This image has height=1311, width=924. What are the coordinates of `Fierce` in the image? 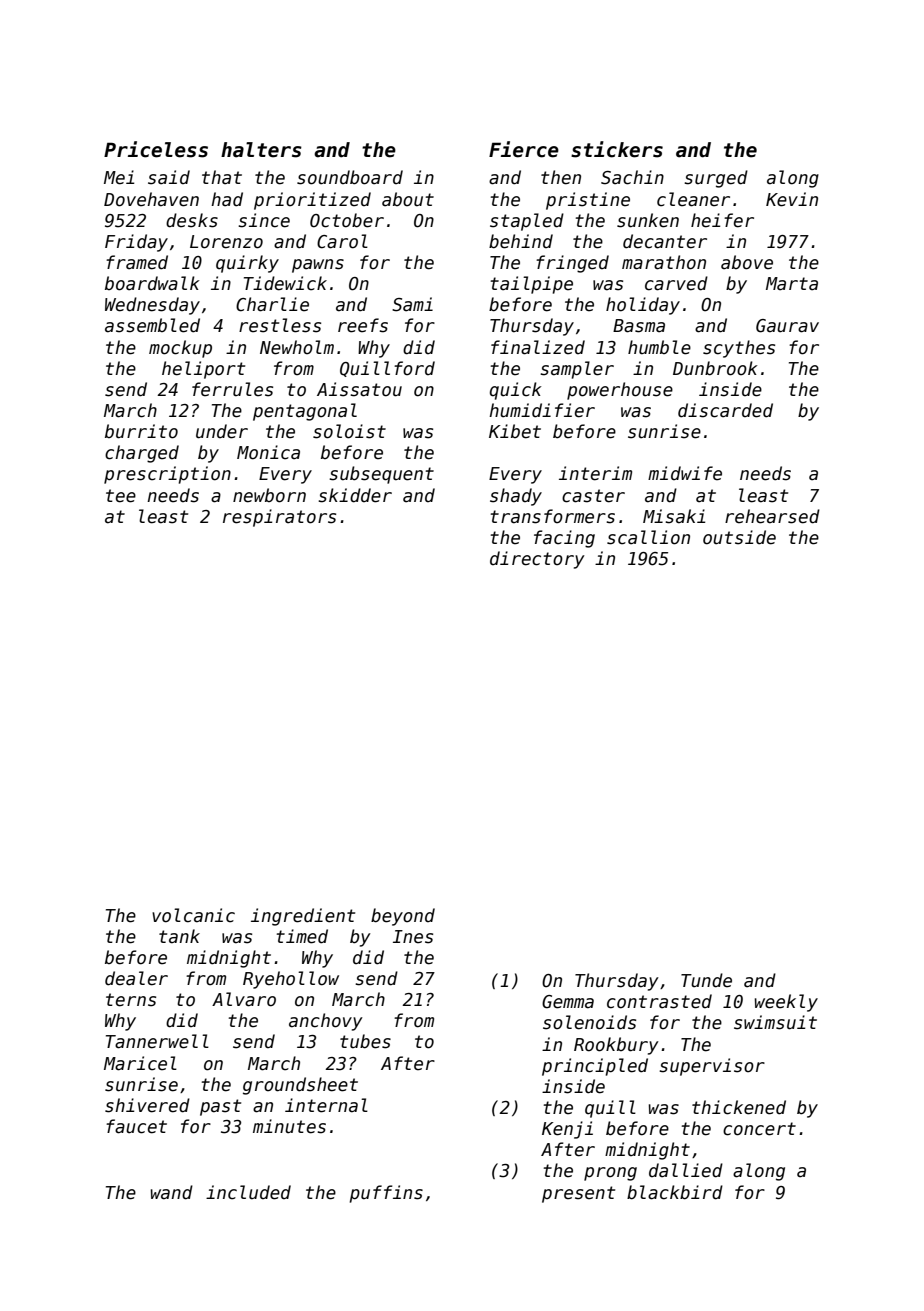 It's located at (524, 149).
